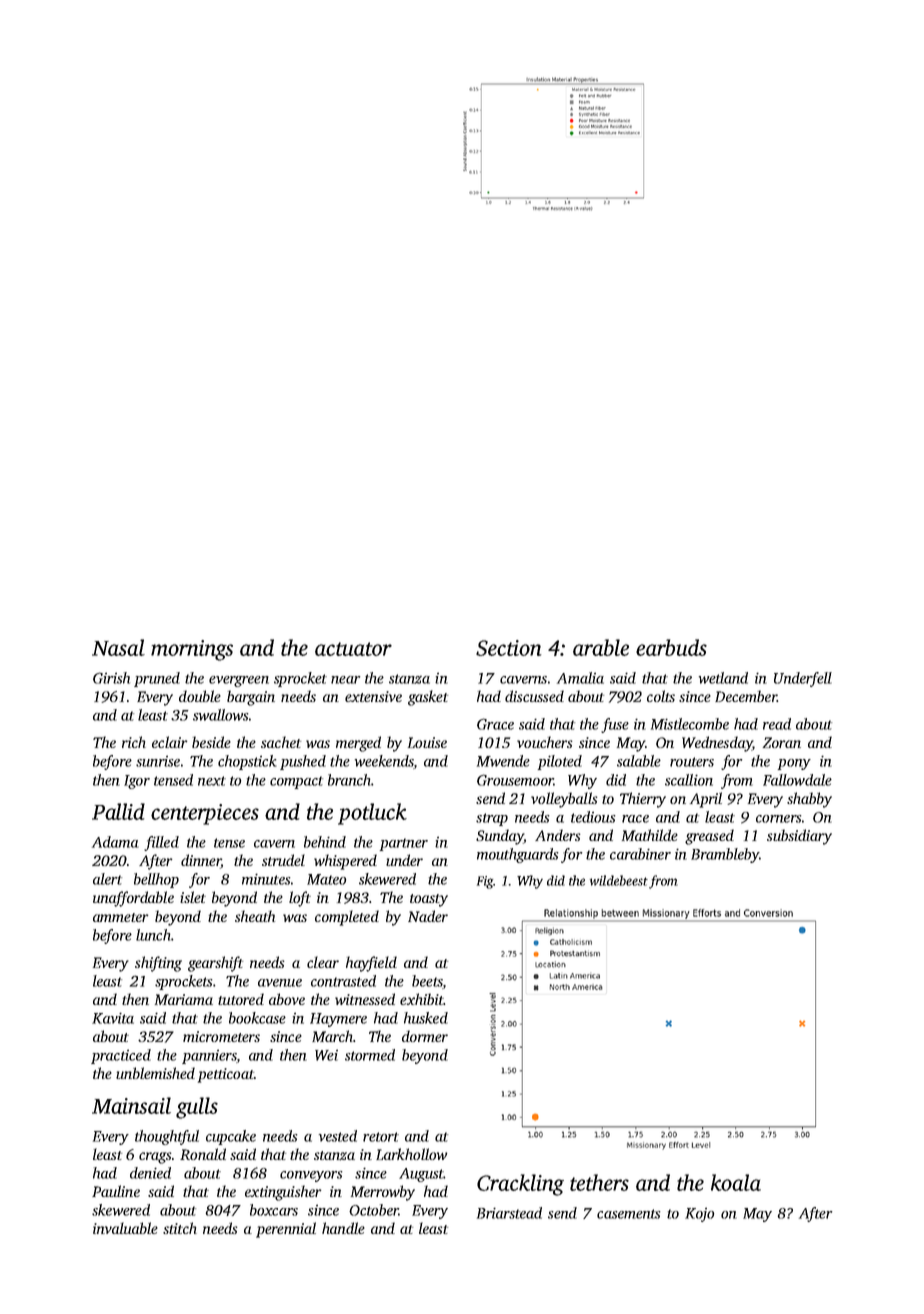 The width and height of the screenshot is (924, 1314). Describe the element at coordinates (428, 698) in the screenshot. I see `gasket` at that location.
